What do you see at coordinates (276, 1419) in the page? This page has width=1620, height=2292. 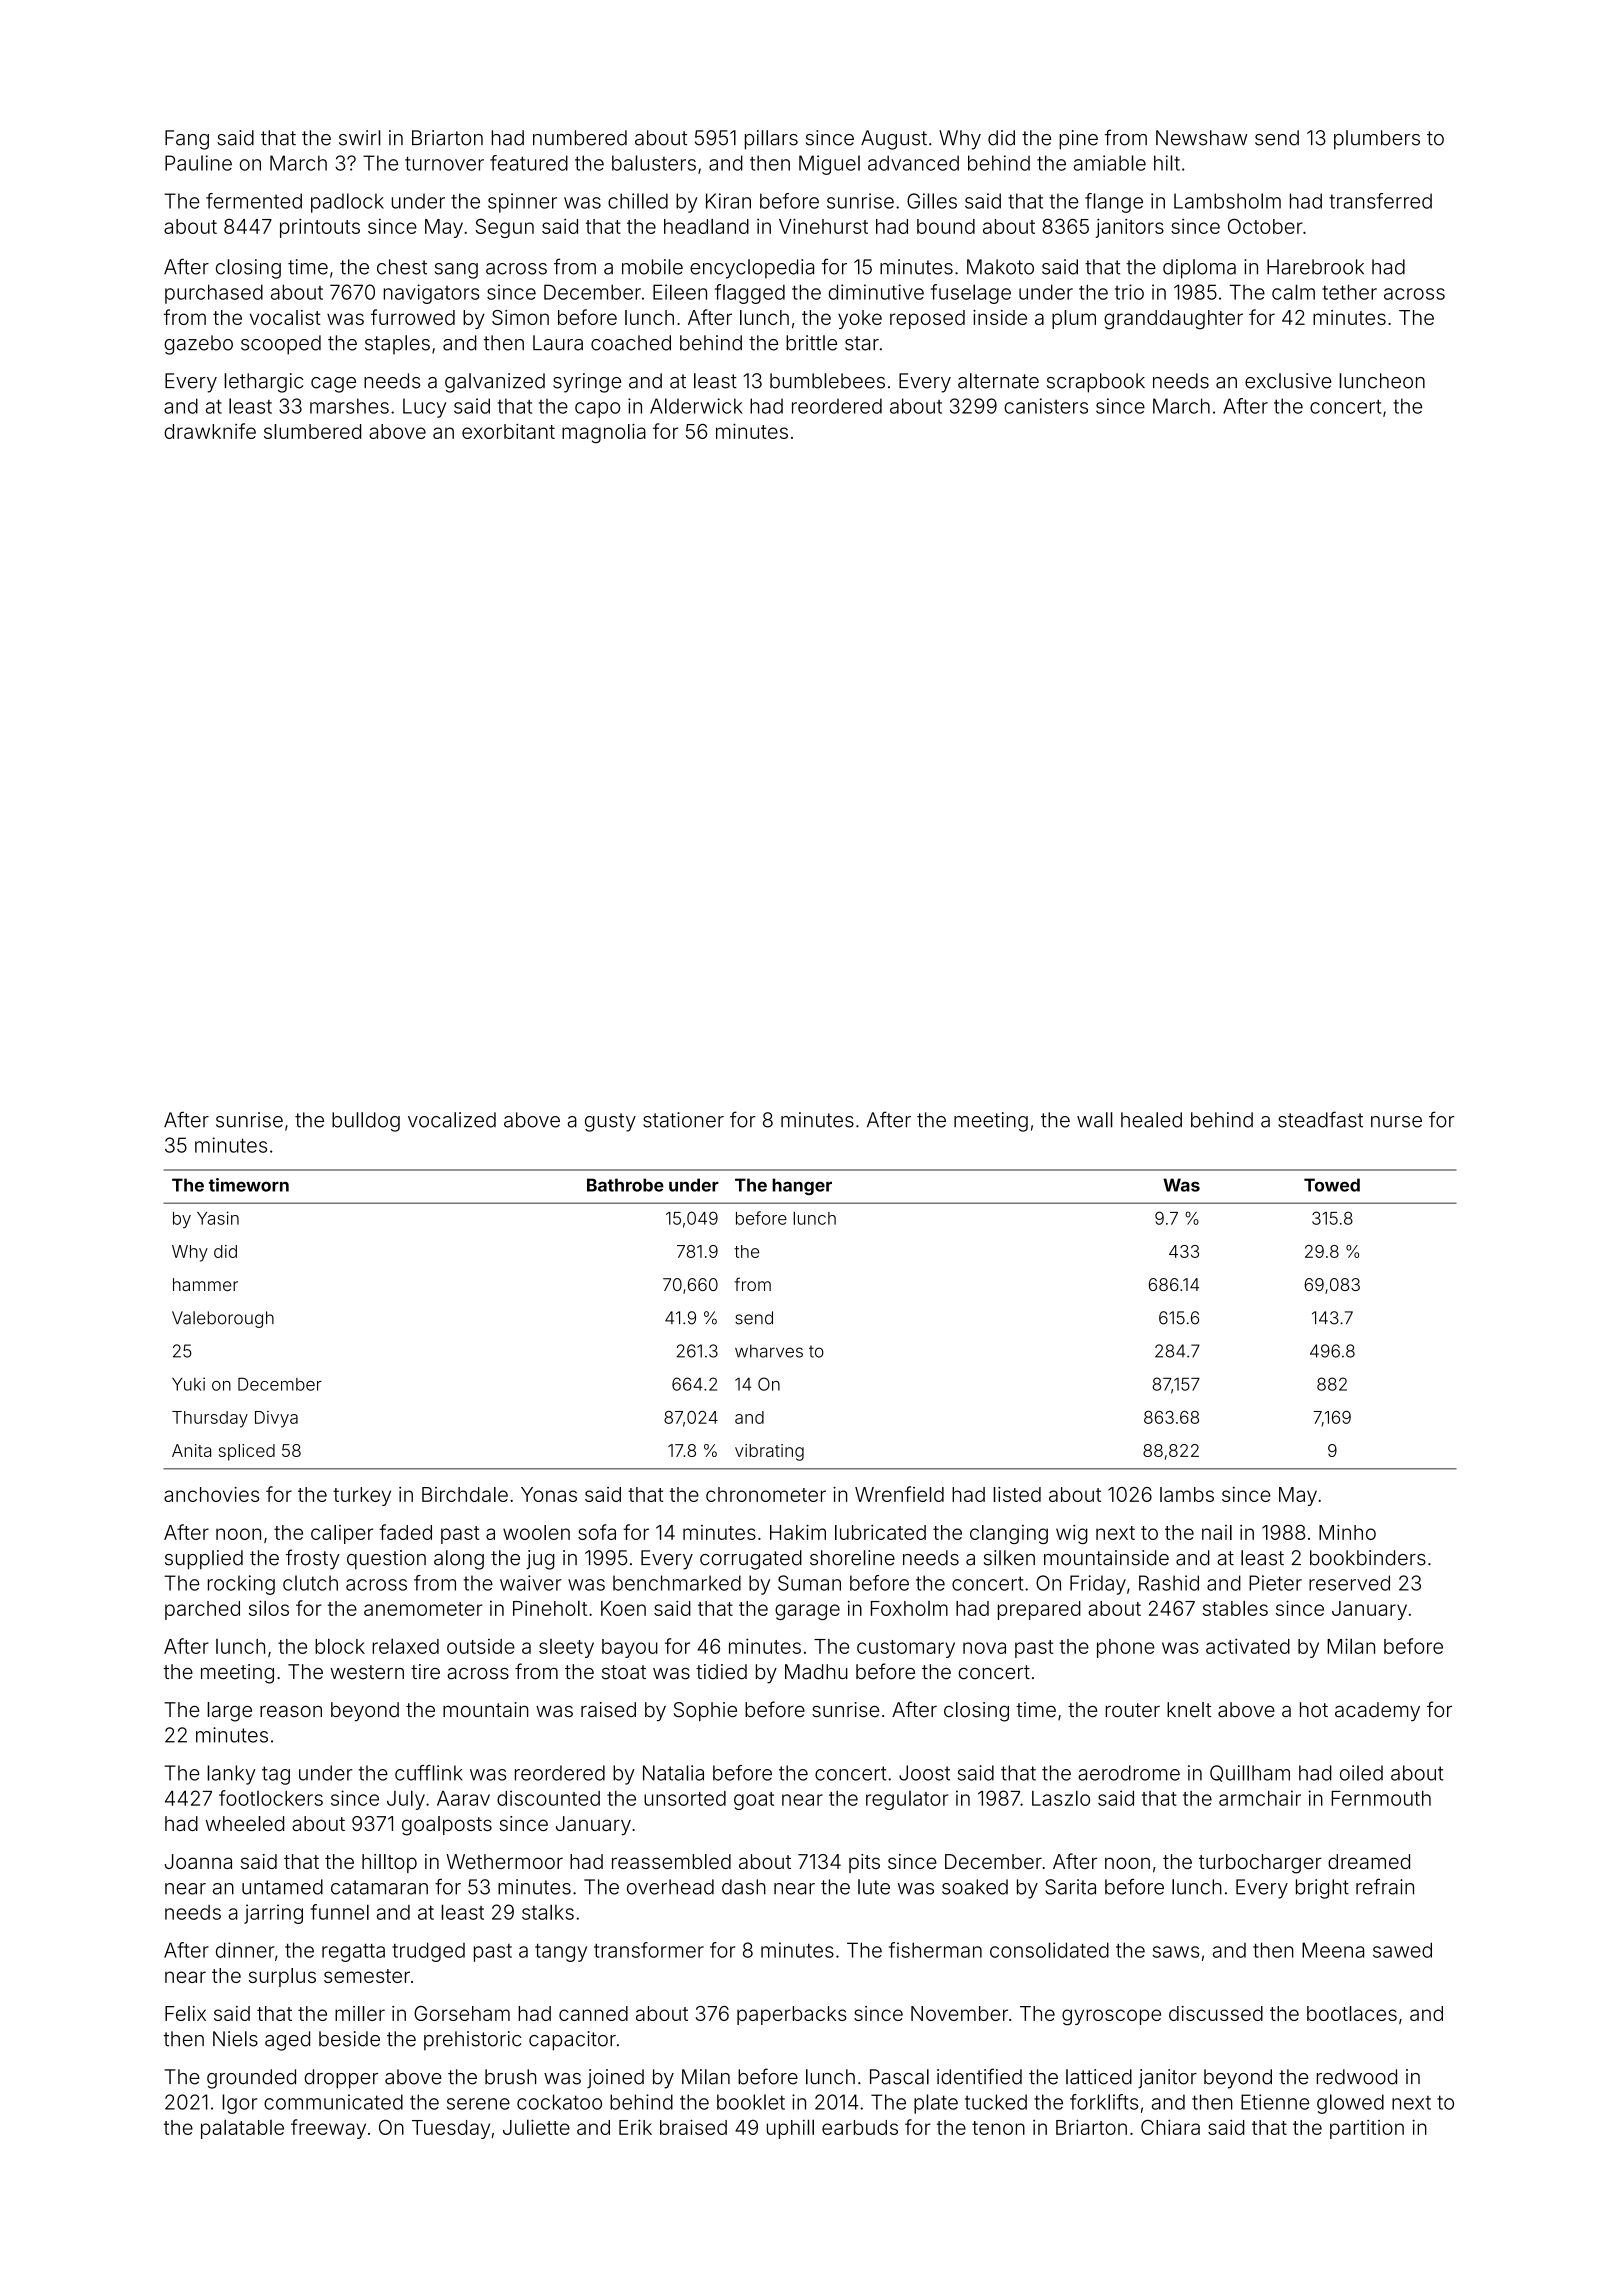 I see `Divya` at bounding box center [276, 1419].
